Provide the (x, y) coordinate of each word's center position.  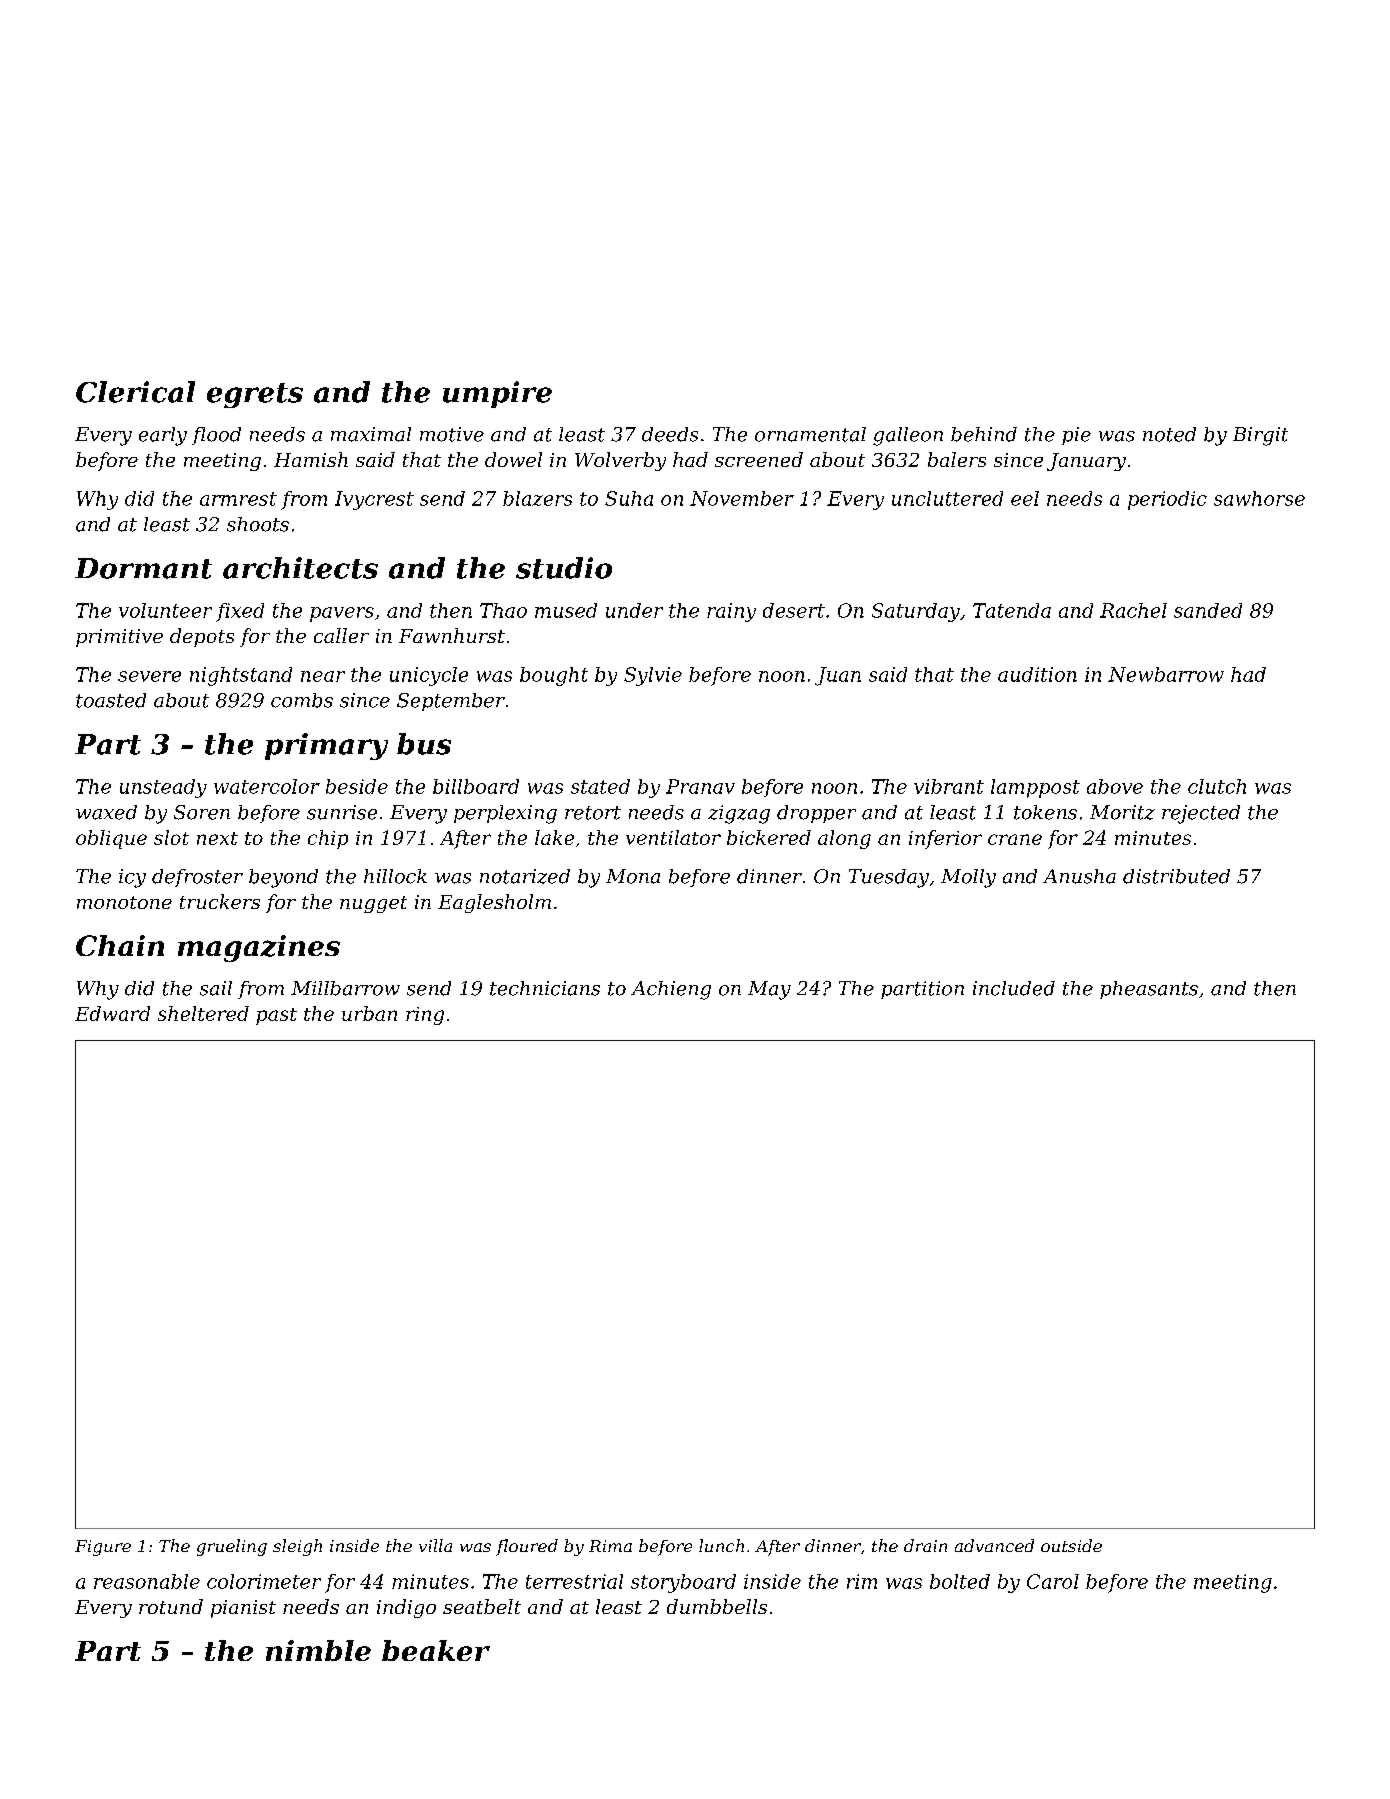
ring (425, 1016)
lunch (721, 1545)
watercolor (267, 786)
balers (957, 459)
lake (554, 837)
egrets (255, 395)
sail (216, 988)
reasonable (147, 1581)
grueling (232, 1547)
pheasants (1149, 990)
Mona (633, 876)
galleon (908, 436)
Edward (112, 1013)
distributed (1176, 876)
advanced (994, 1545)
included (1014, 988)
